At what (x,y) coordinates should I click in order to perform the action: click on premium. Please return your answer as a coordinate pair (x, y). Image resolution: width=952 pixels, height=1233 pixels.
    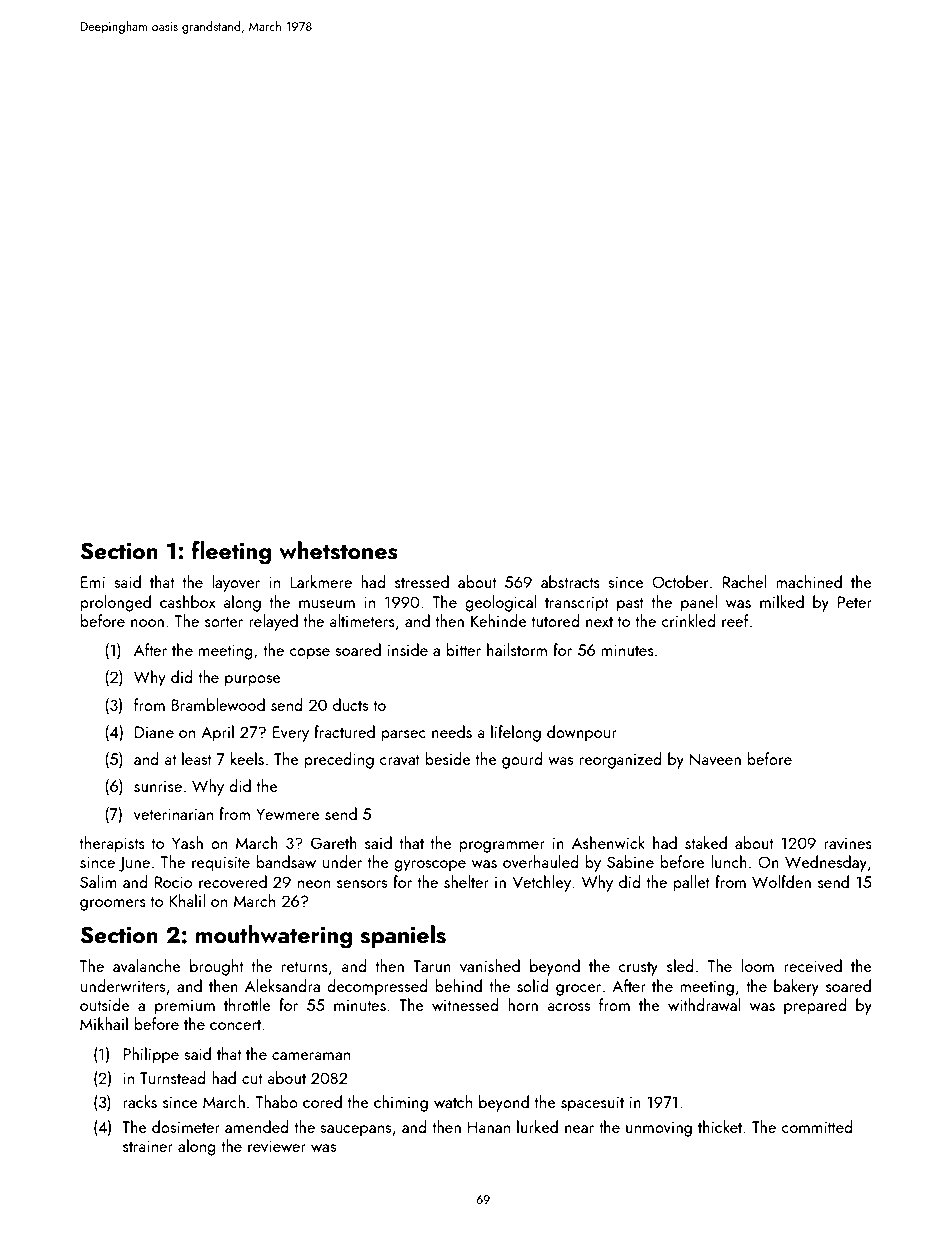
    Looking at the image, I should click on (185, 1007).
